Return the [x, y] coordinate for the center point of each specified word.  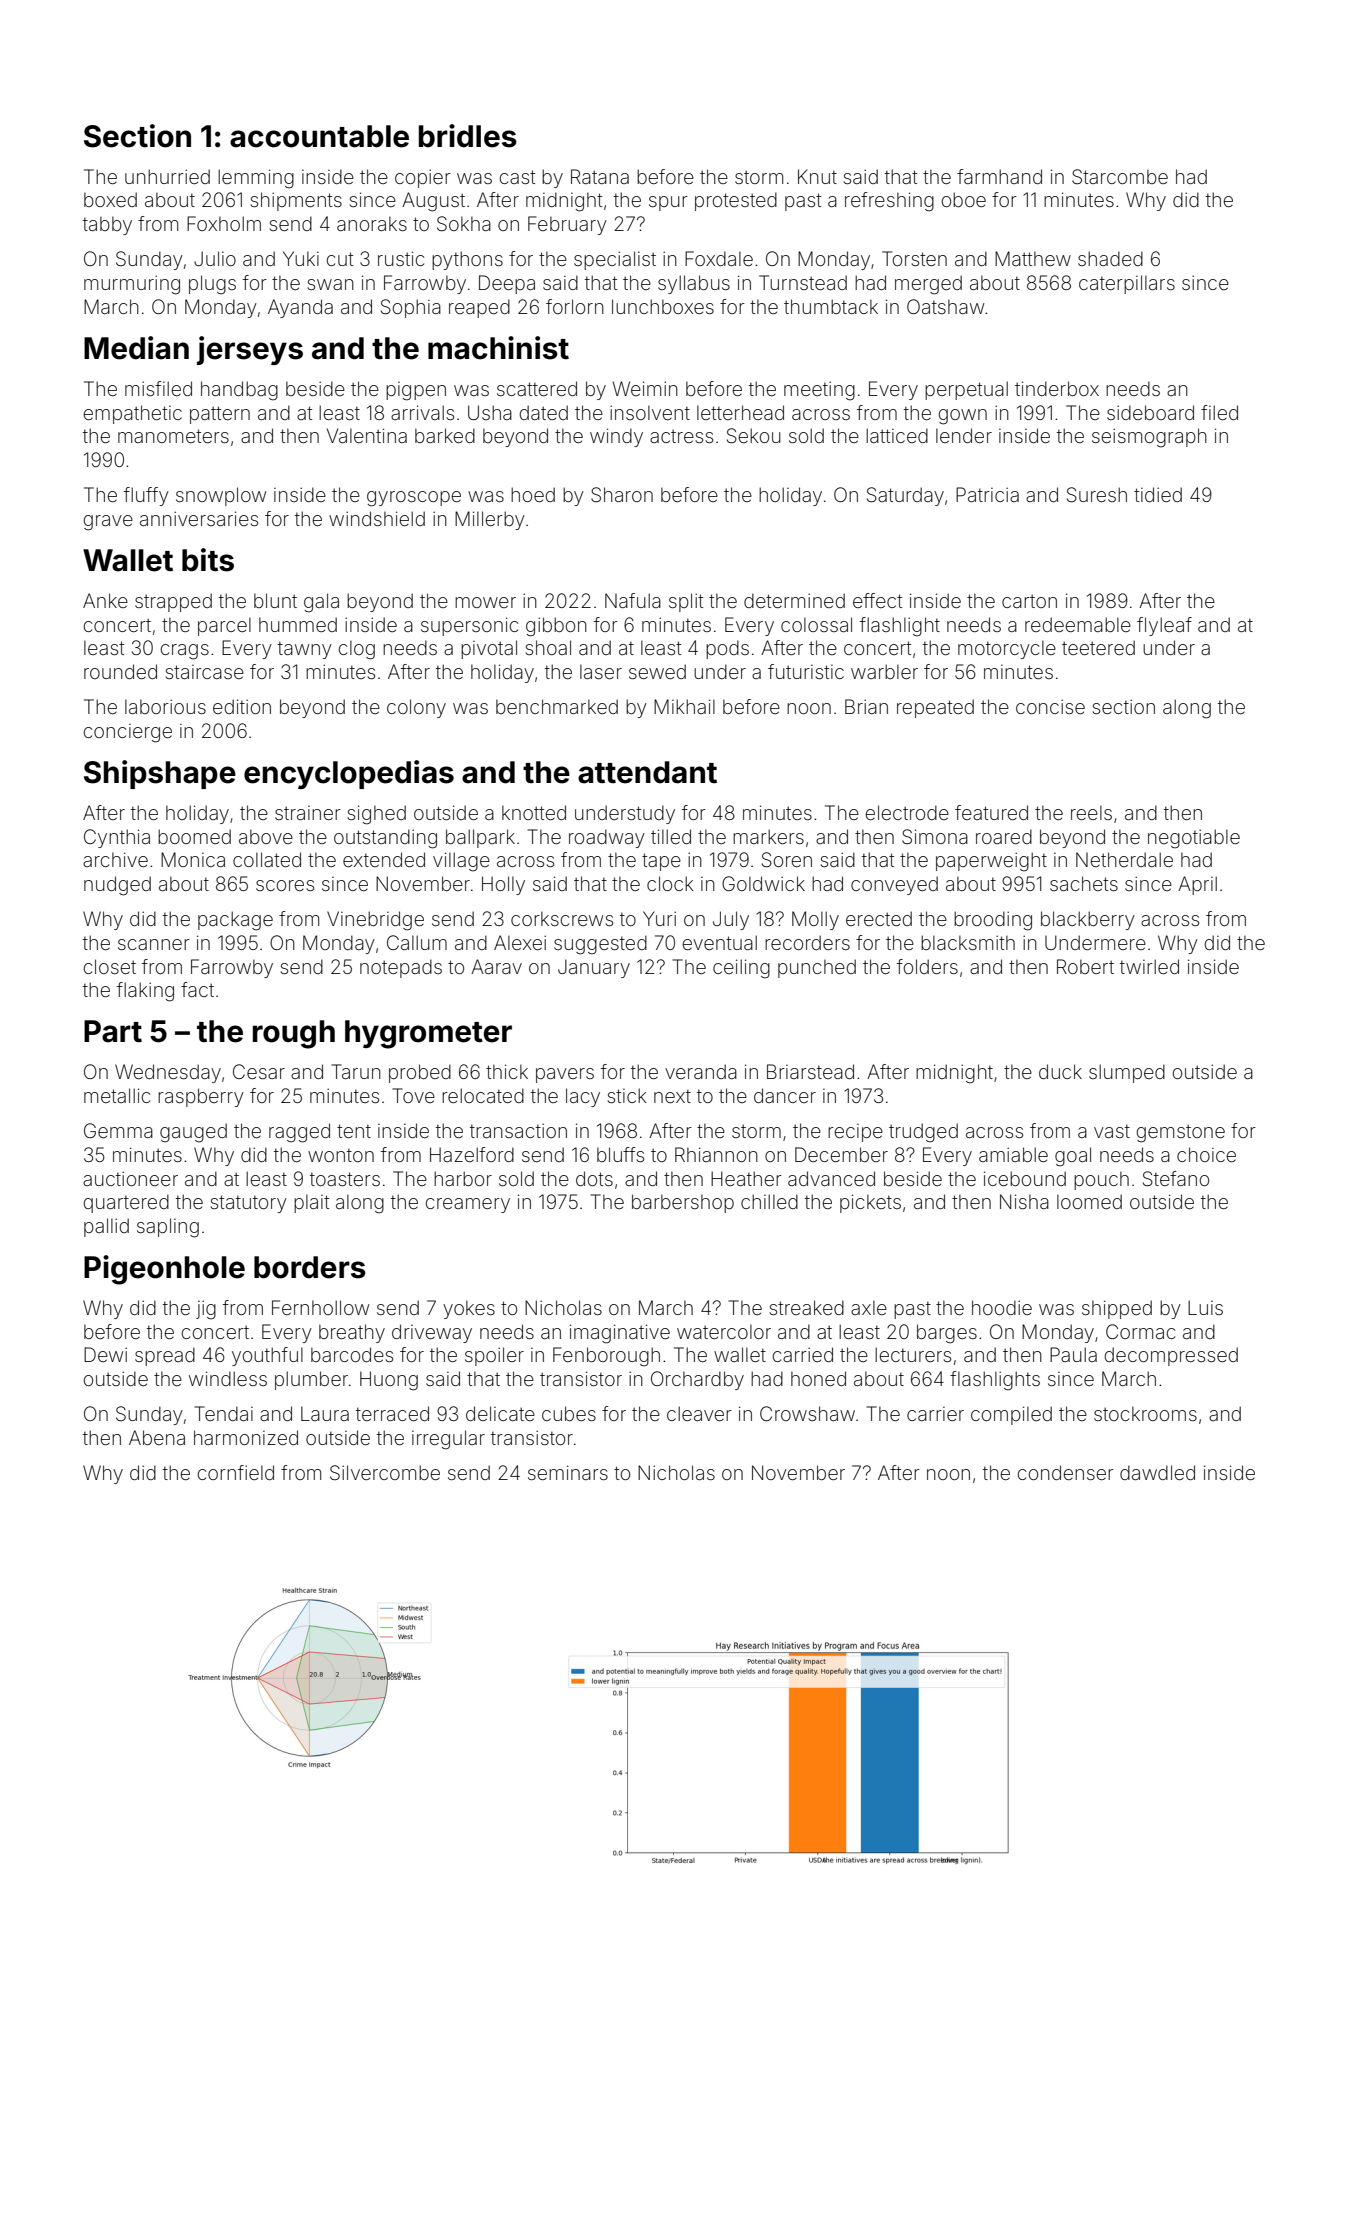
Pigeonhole [164, 1270]
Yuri [659, 918]
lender [964, 435]
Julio [215, 258]
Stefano [1176, 1178]
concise [1050, 706]
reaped [479, 308]
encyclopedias [349, 774]
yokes [469, 1309]
